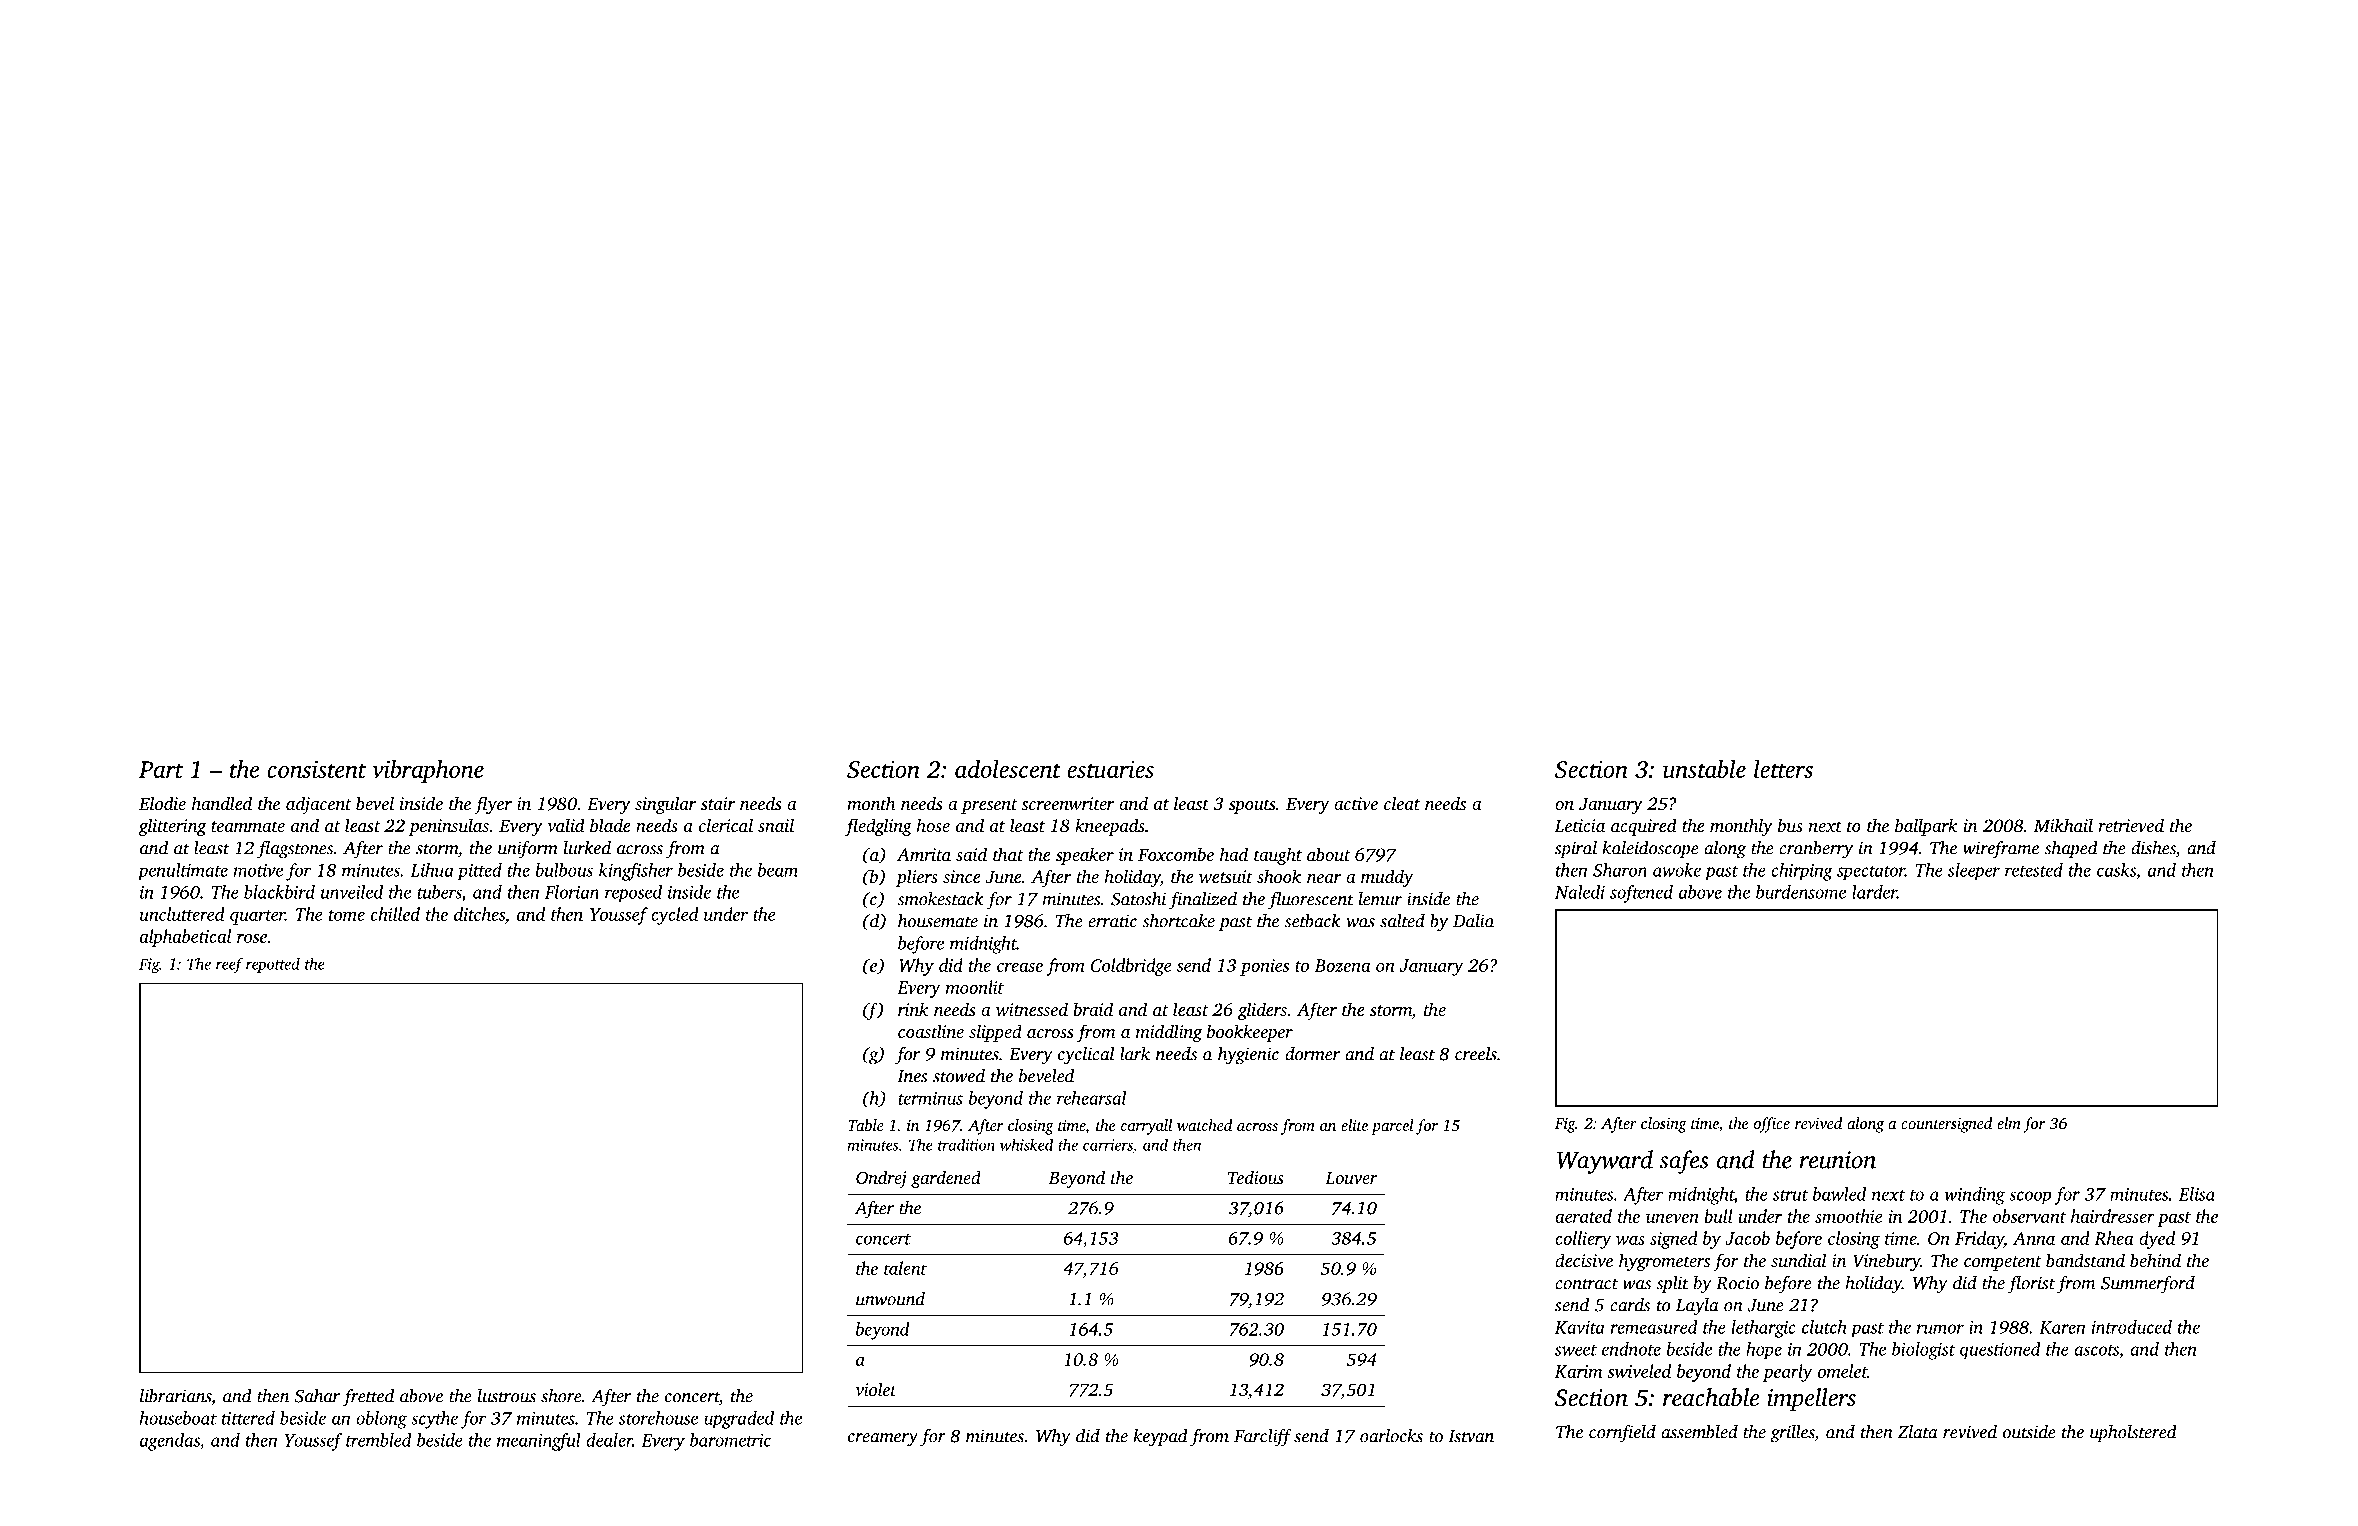 This screenshot has height=1526, width=2358. Describe the element at coordinates (161, 769) in the screenshot. I see `Part` at that location.
